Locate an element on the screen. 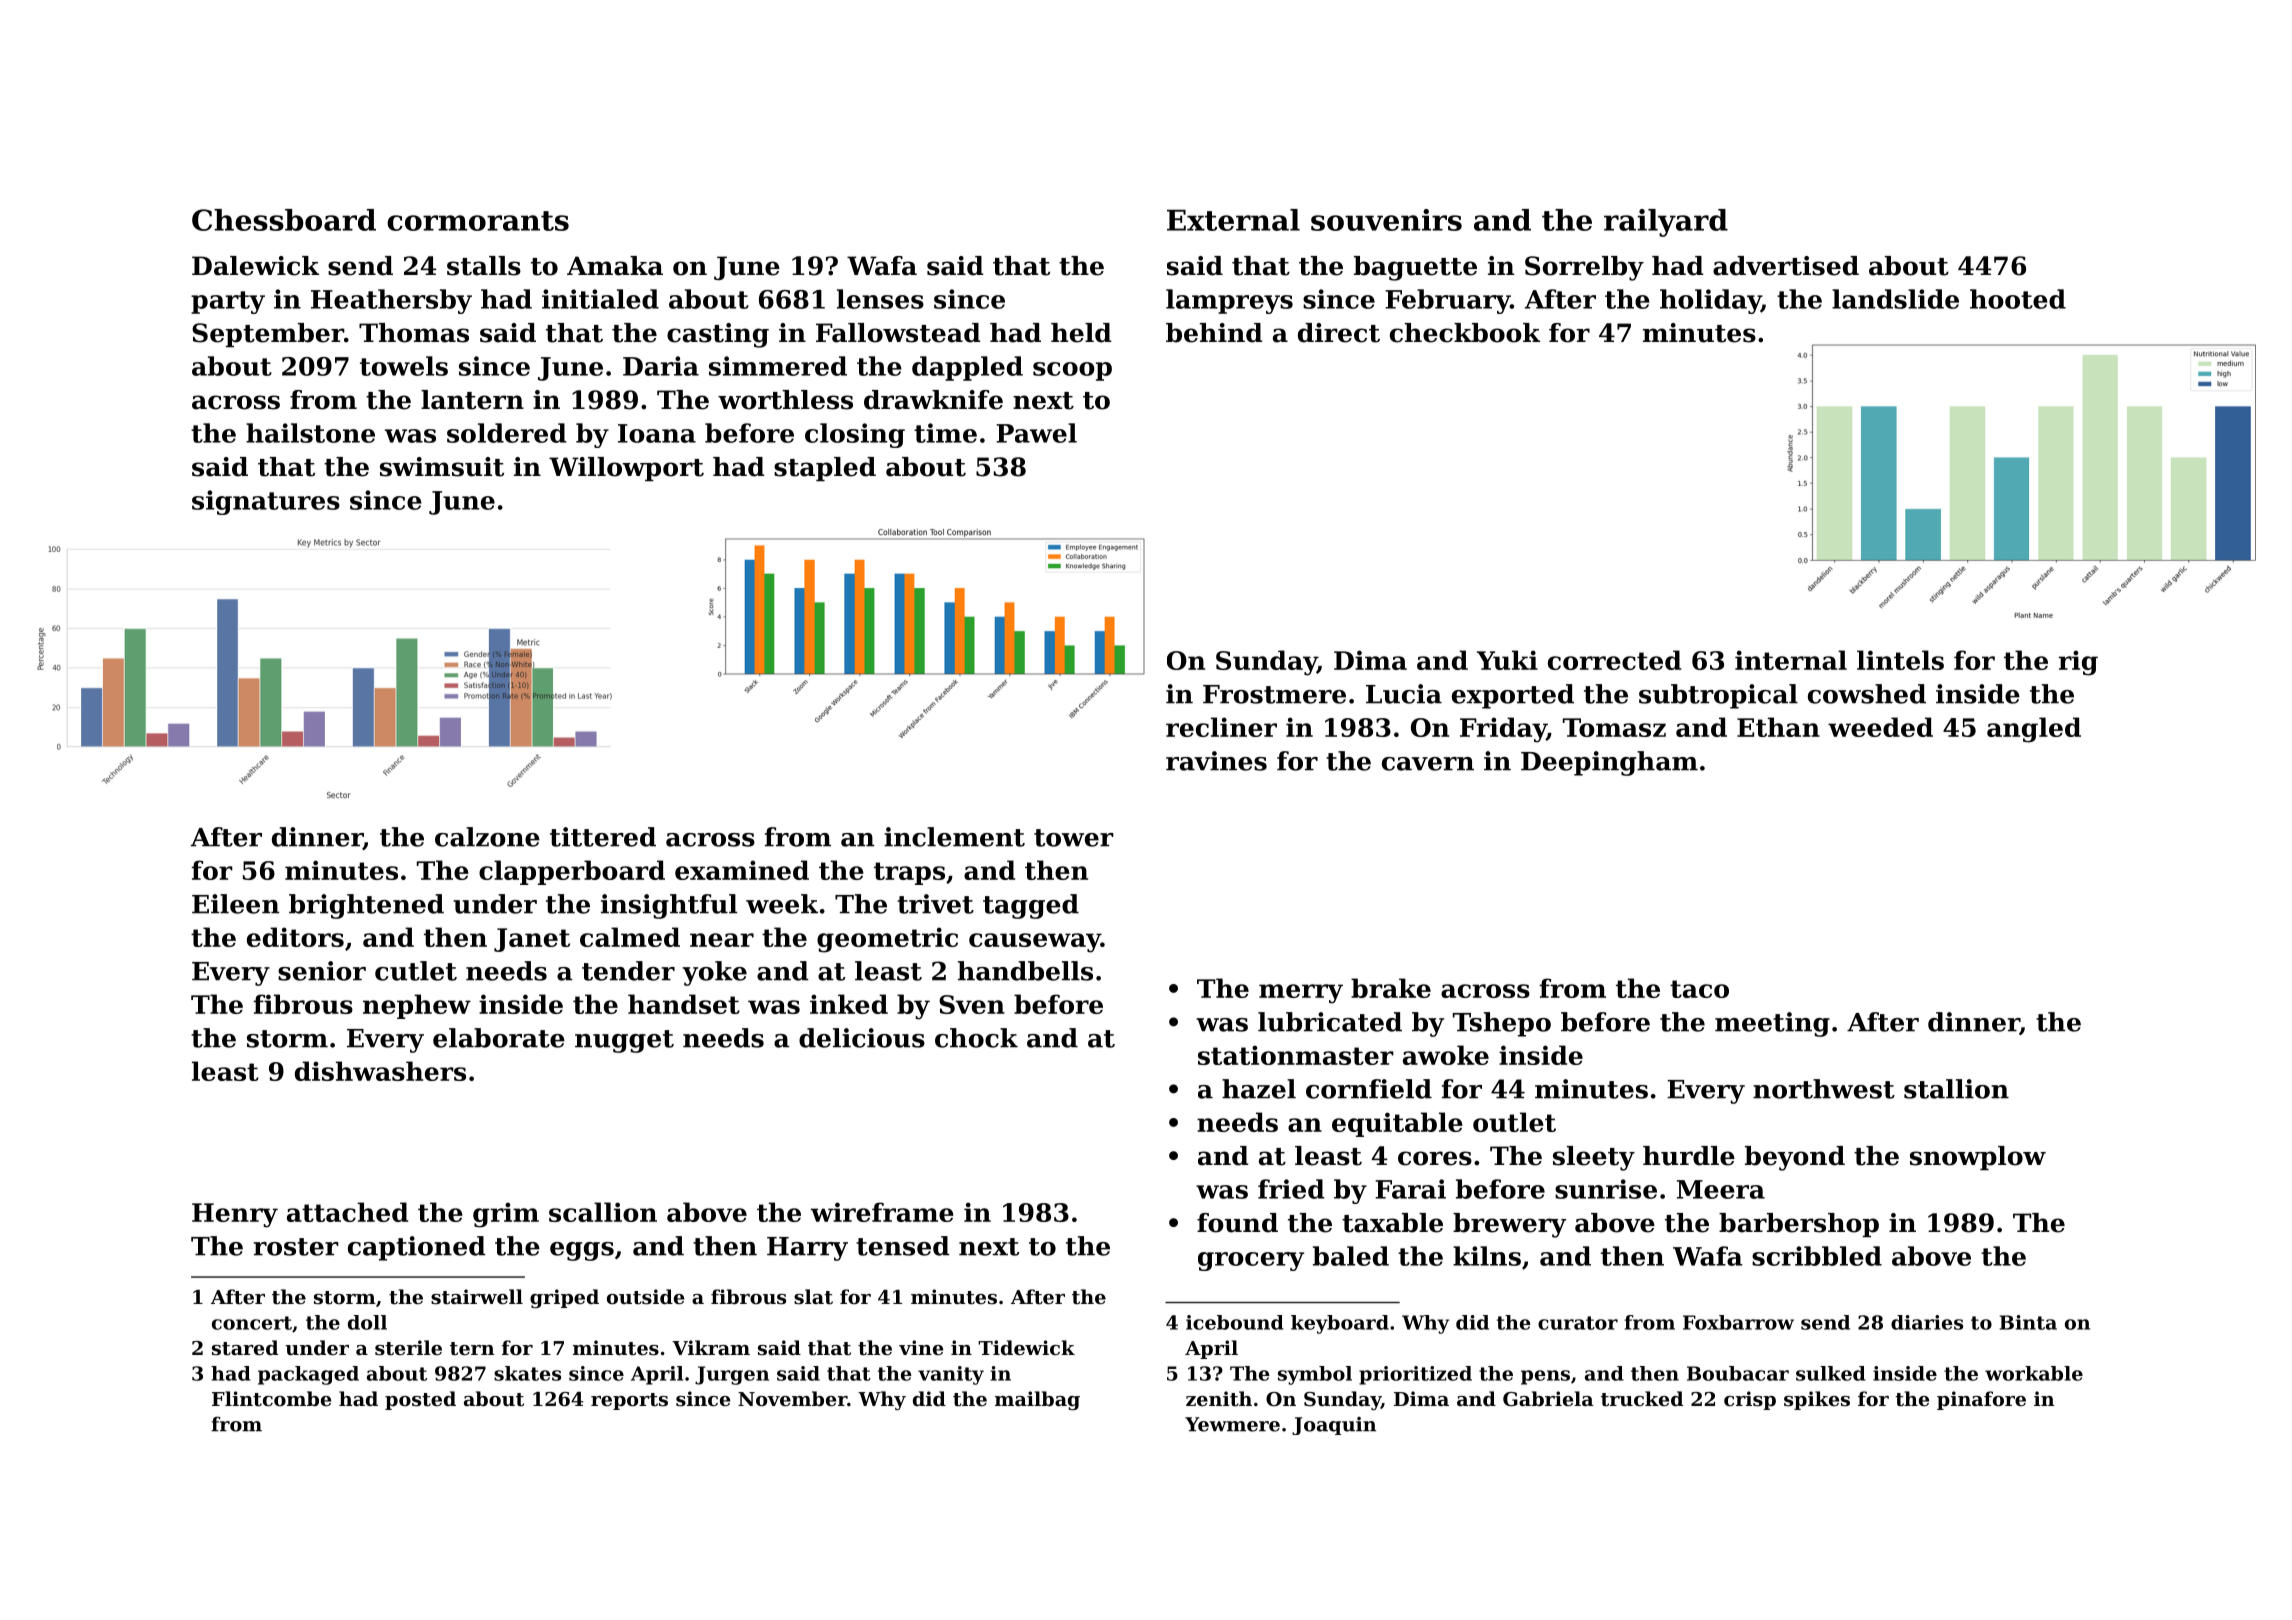 This screenshot has height=1620, width=2292. baled is located at coordinates (1351, 1256).
